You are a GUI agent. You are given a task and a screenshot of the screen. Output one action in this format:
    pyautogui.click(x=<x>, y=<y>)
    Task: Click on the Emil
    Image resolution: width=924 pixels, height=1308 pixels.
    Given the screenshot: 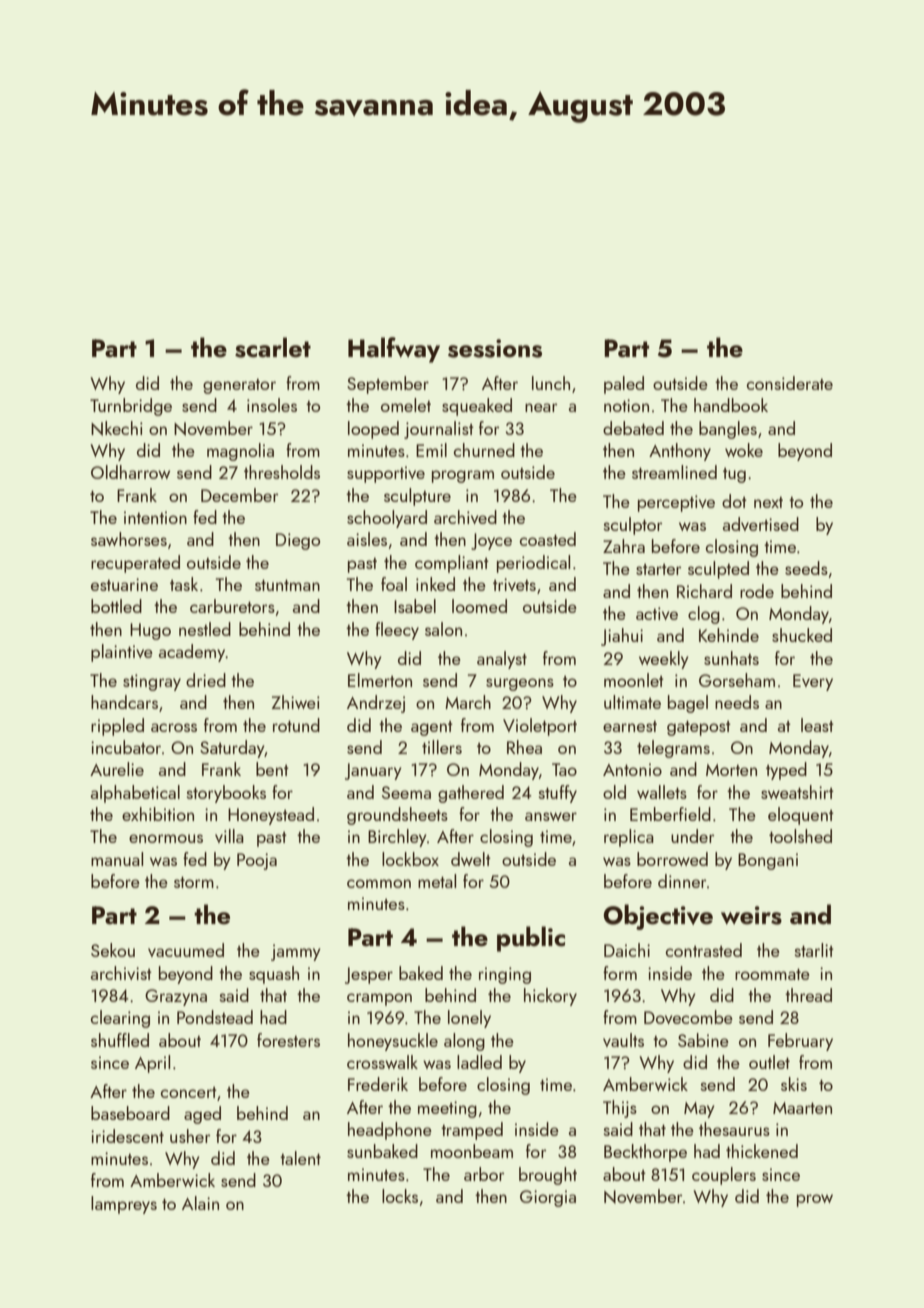 What is the action you would take?
    pyautogui.click(x=431, y=450)
